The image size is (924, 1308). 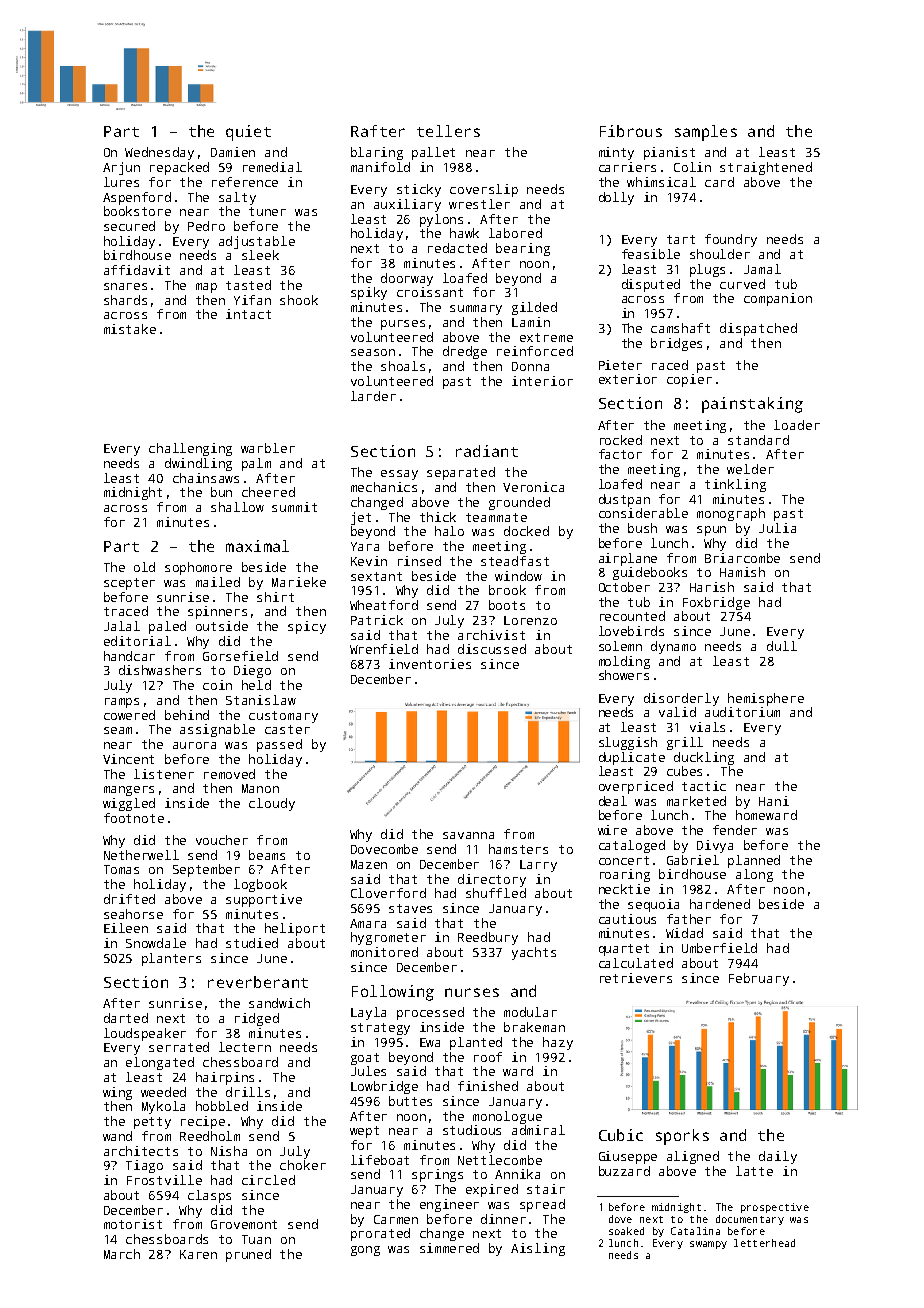 I want to click on jet, so click(x=361, y=518).
